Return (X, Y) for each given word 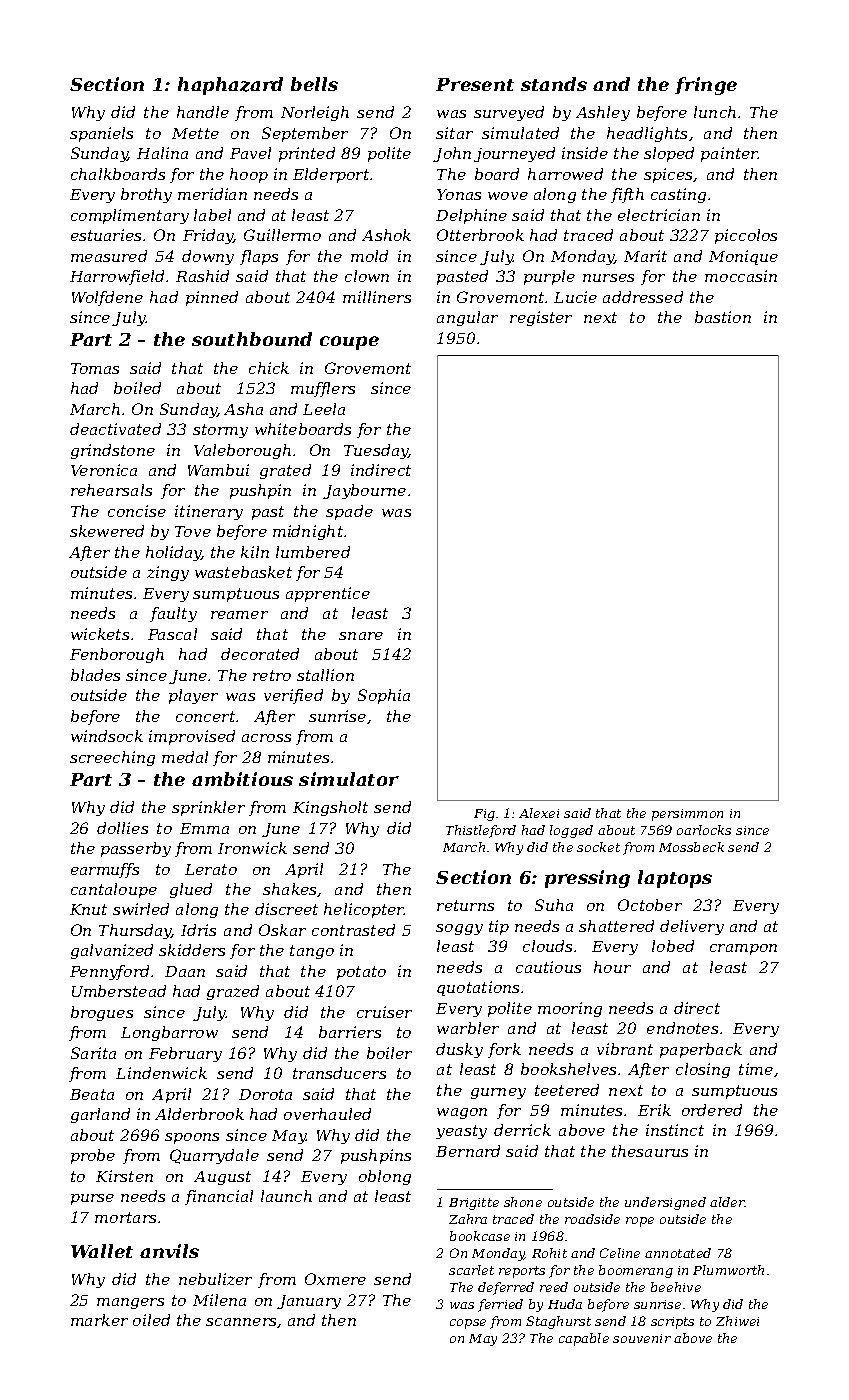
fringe (706, 86)
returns (465, 905)
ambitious (242, 779)
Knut (88, 909)
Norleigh (315, 113)
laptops (675, 879)
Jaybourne (364, 491)
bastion (723, 317)
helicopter (364, 910)
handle (203, 112)
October (650, 905)
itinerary (209, 512)
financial (219, 1197)
